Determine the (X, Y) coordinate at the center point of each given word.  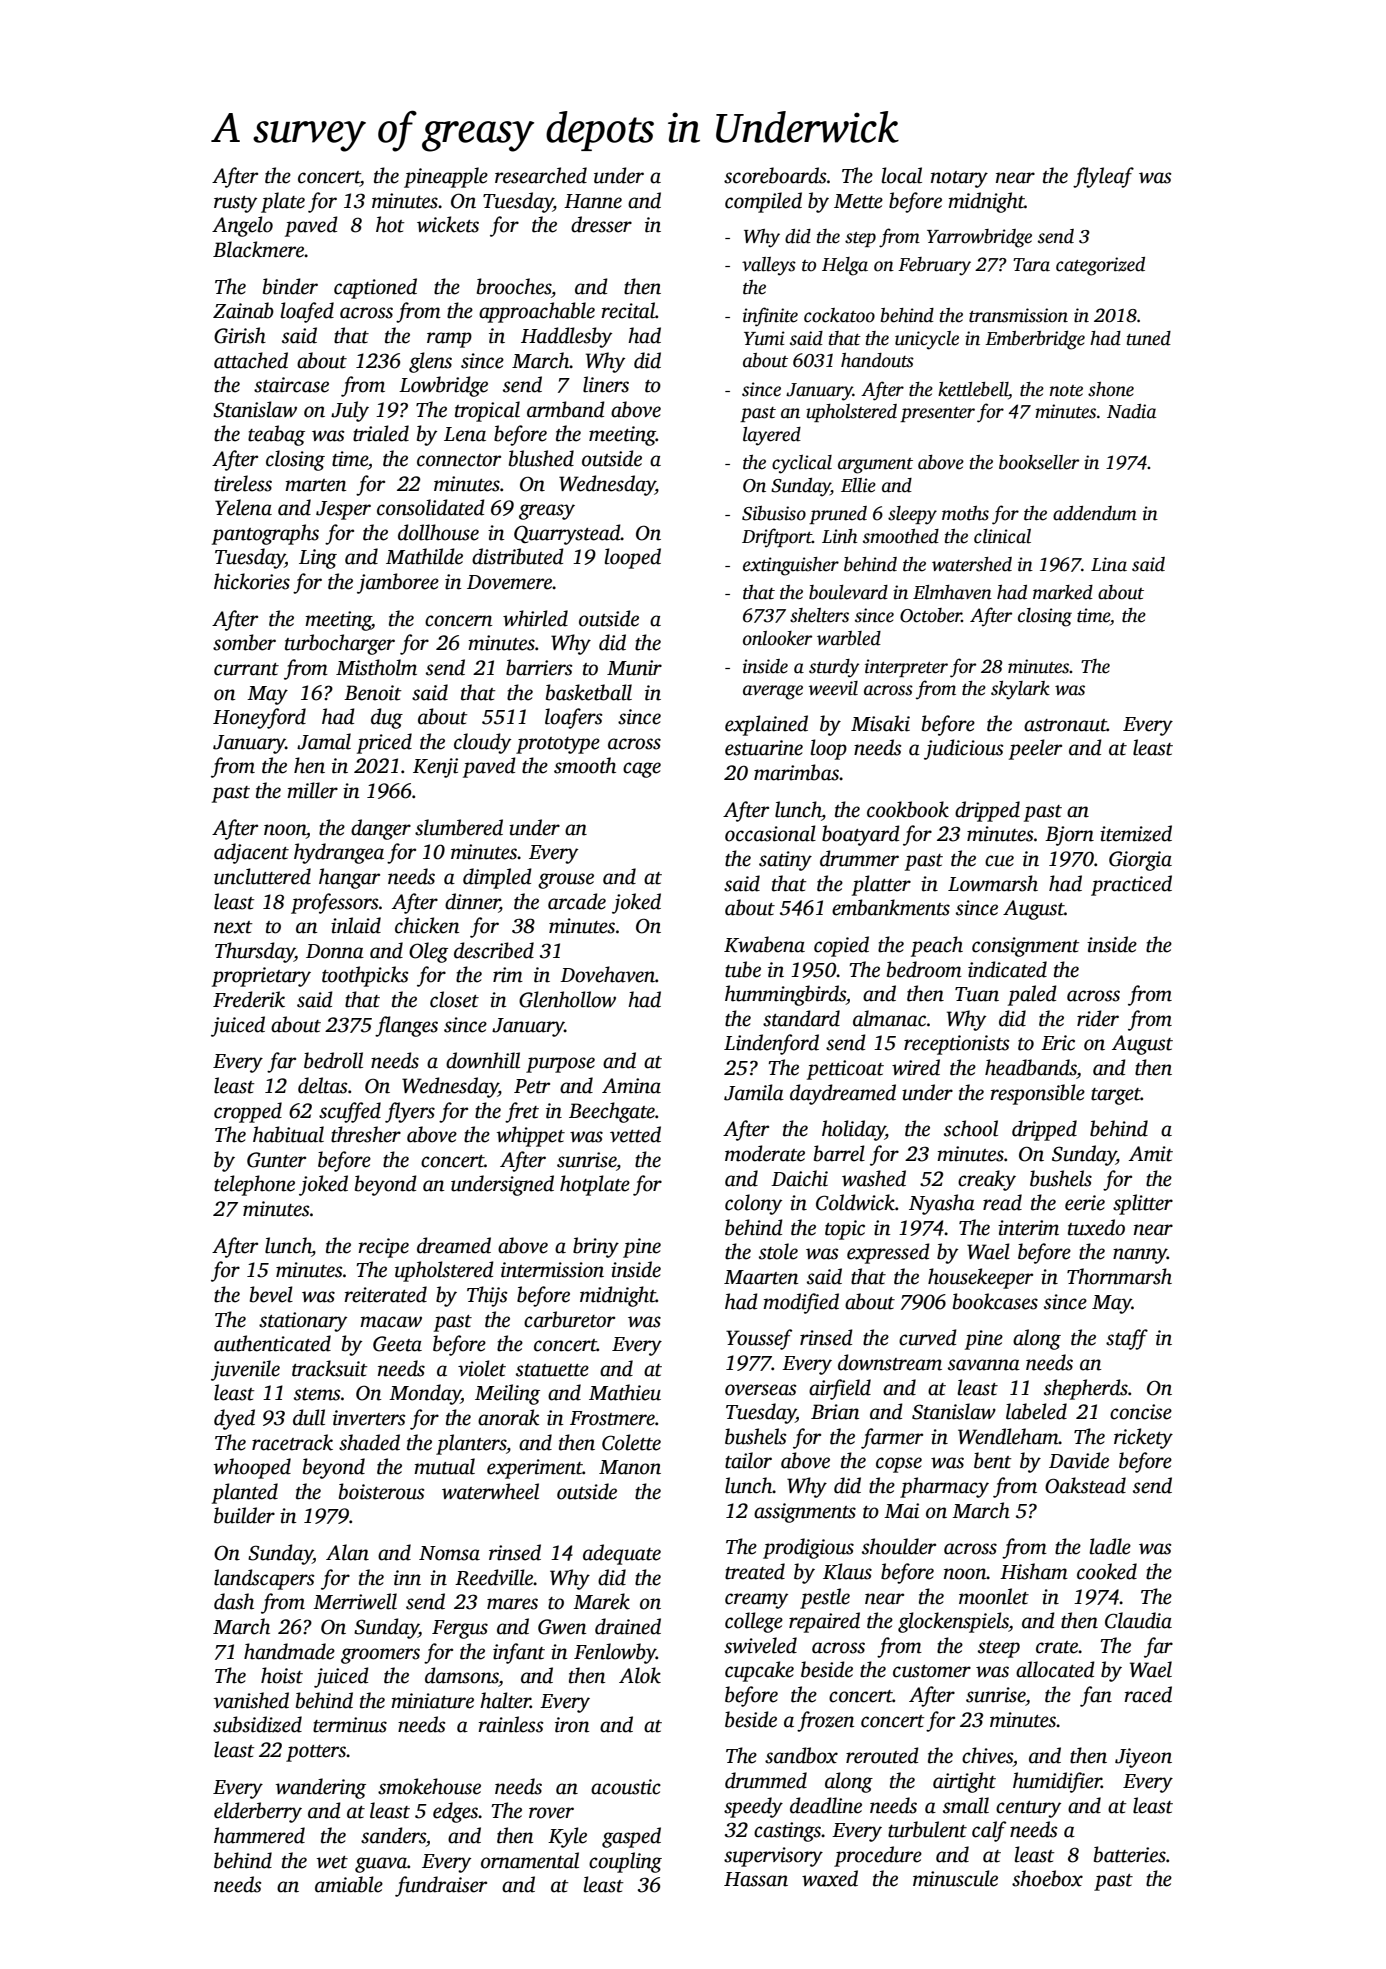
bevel (271, 1294)
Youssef (759, 1339)
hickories (252, 581)
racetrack (292, 1442)
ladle (1110, 1546)
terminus (350, 1725)
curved (928, 1337)
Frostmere (612, 1418)
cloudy (482, 743)
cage (642, 770)
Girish (240, 335)
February (934, 266)
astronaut (1065, 725)
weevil (833, 688)
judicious (963, 749)
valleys (769, 266)
